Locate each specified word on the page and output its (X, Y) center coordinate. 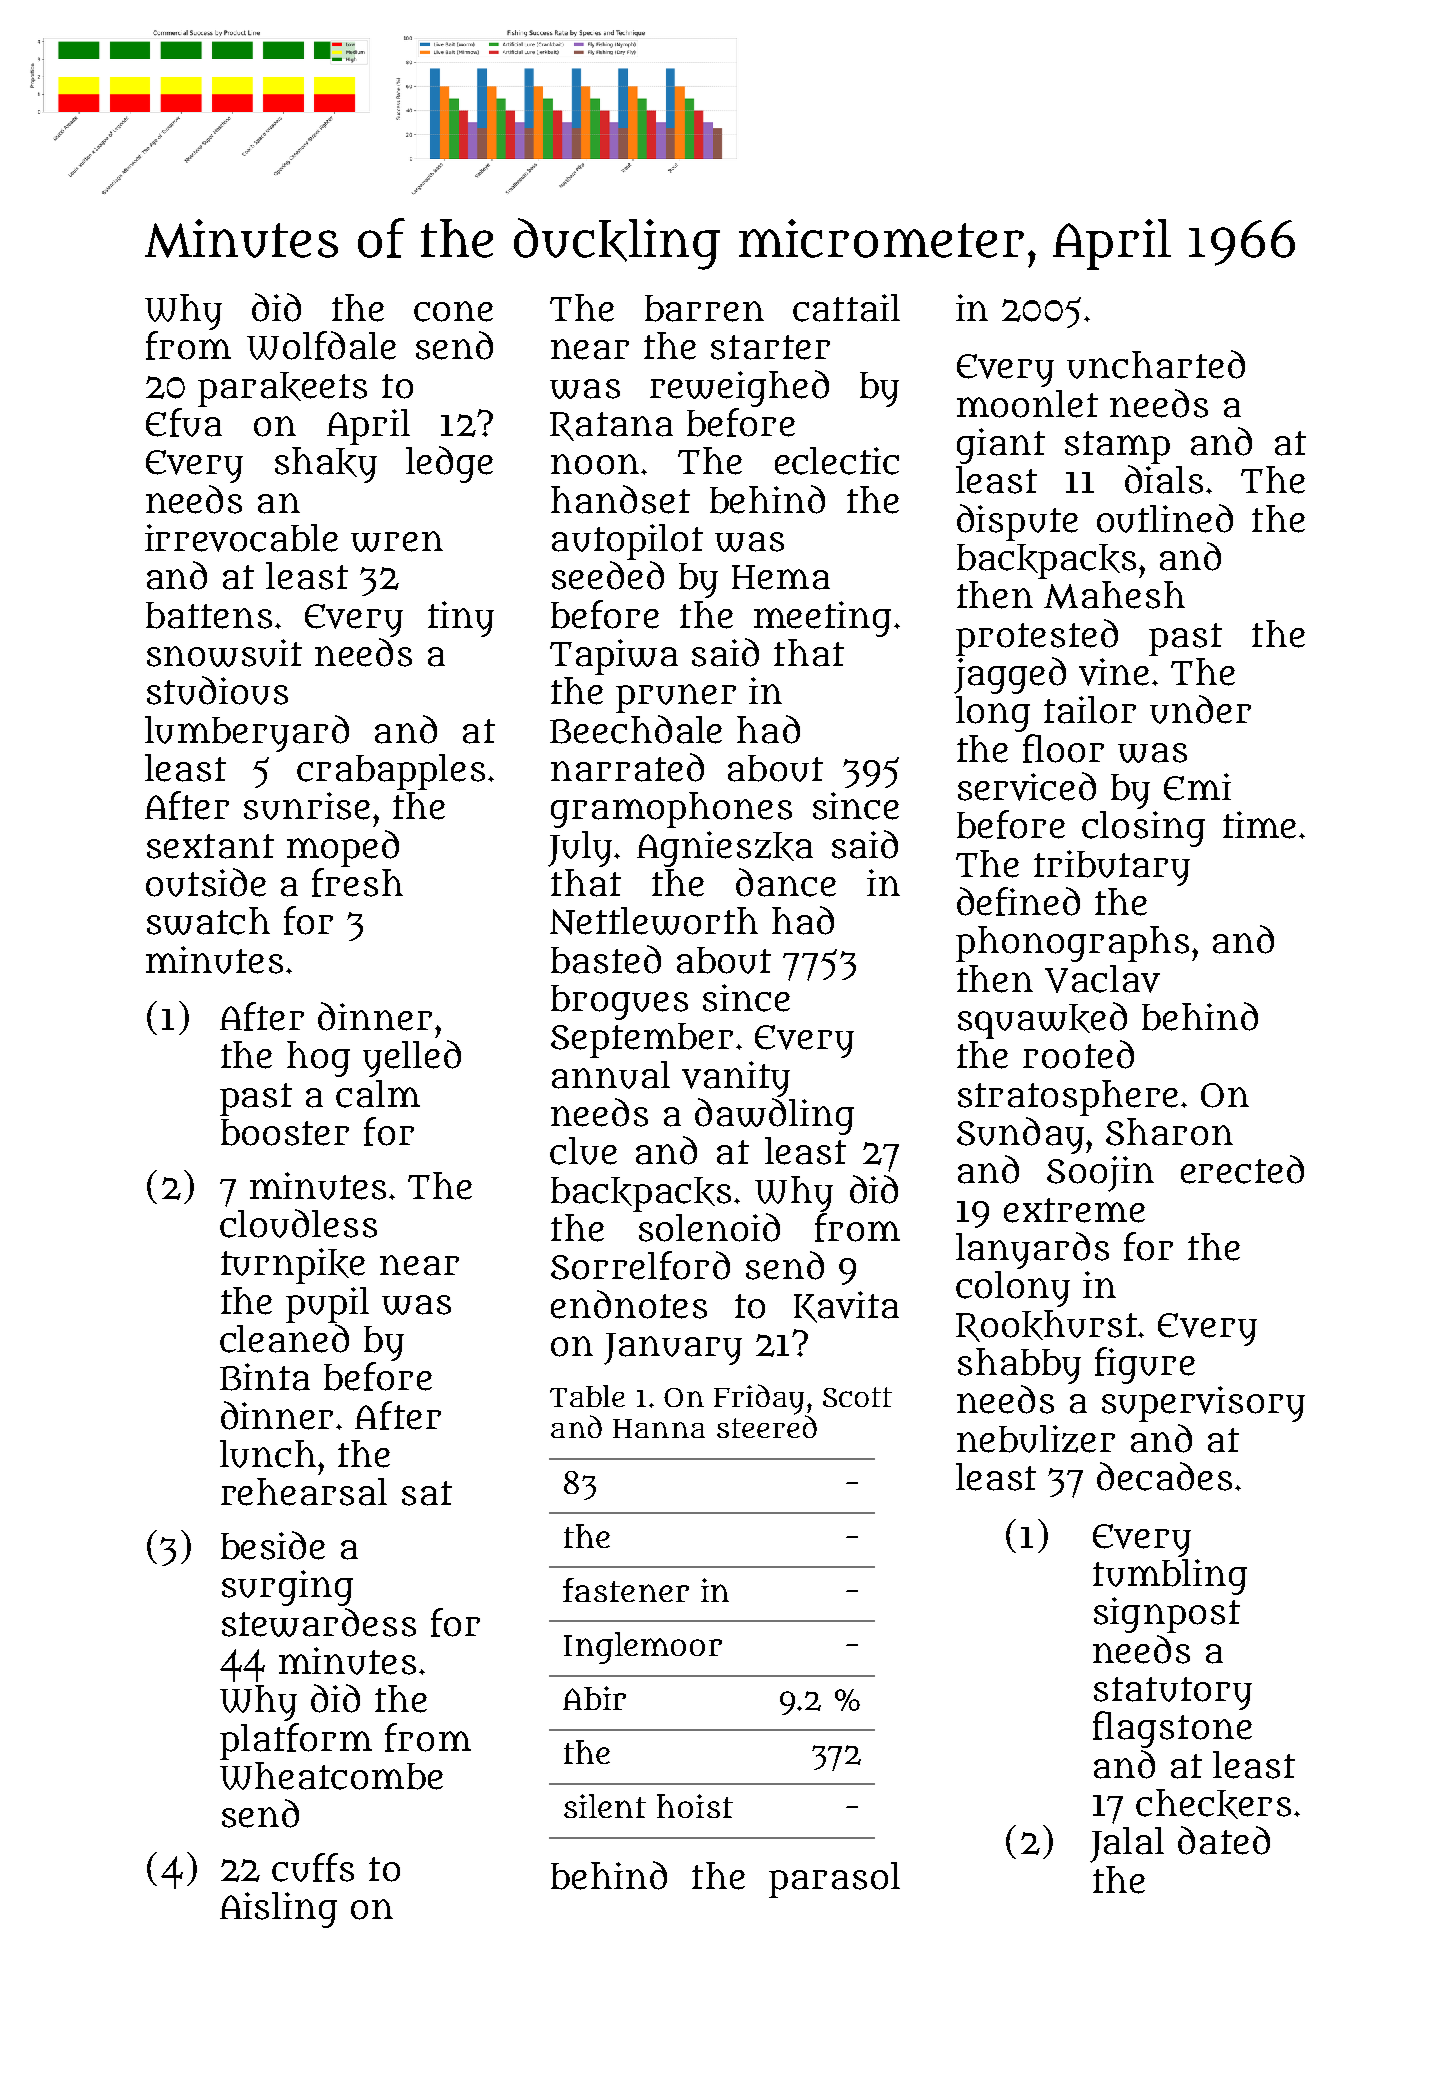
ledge (449, 464)
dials (1164, 479)
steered (767, 1426)
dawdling (774, 1116)
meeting (822, 619)
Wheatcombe (331, 1776)
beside (273, 1545)
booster (285, 1132)
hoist (695, 1806)
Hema (781, 577)
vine (1114, 672)
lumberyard (247, 733)
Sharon (1169, 1132)
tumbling (1170, 1577)
